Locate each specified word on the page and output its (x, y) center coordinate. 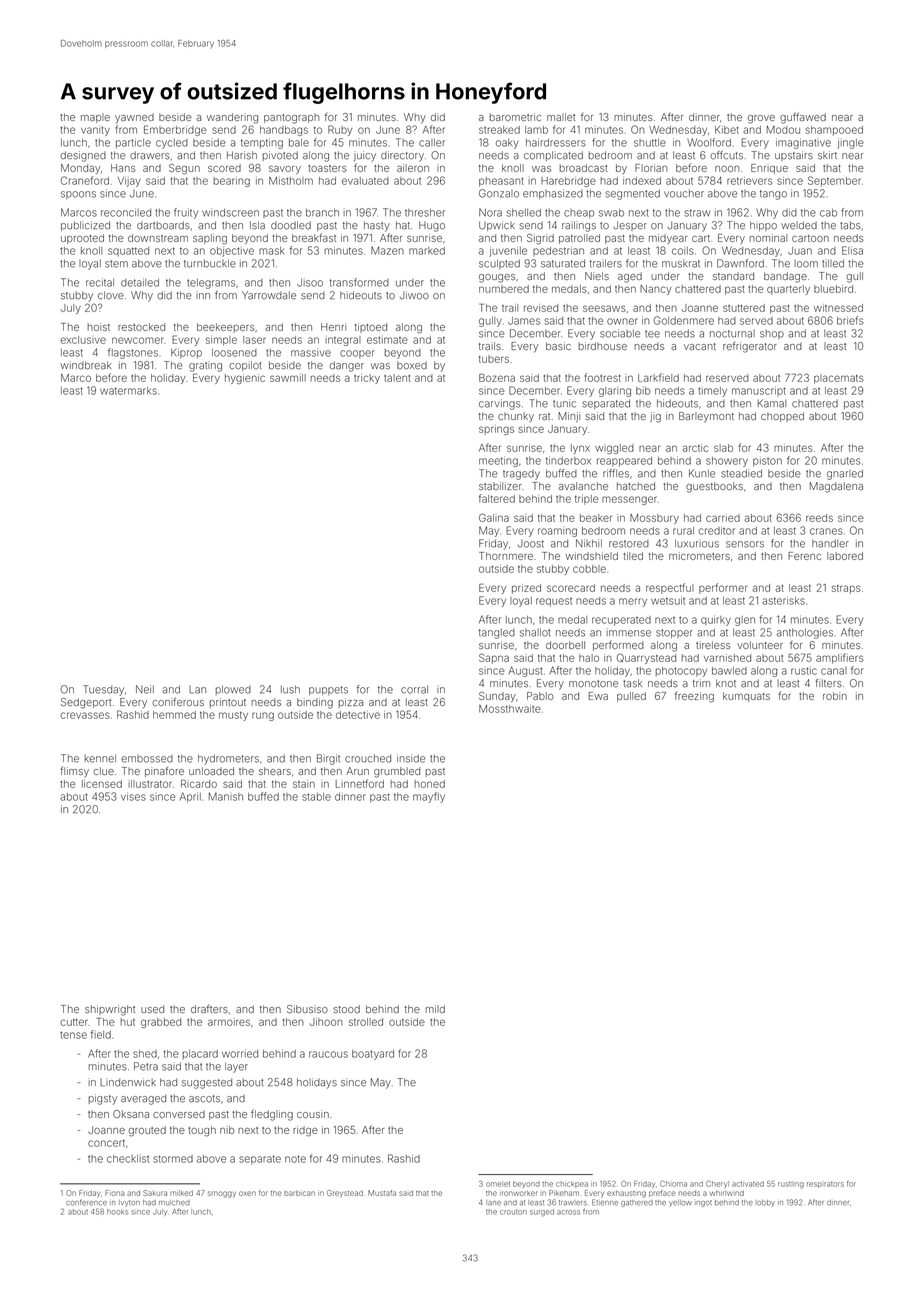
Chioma (673, 1184)
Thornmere (506, 556)
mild (435, 1009)
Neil (145, 689)
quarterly (788, 290)
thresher (425, 213)
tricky (367, 379)
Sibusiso (307, 1009)
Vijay (129, 182)
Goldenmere (684, 320)
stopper (674, 633)
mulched (174, 1203)
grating (205, 366)
